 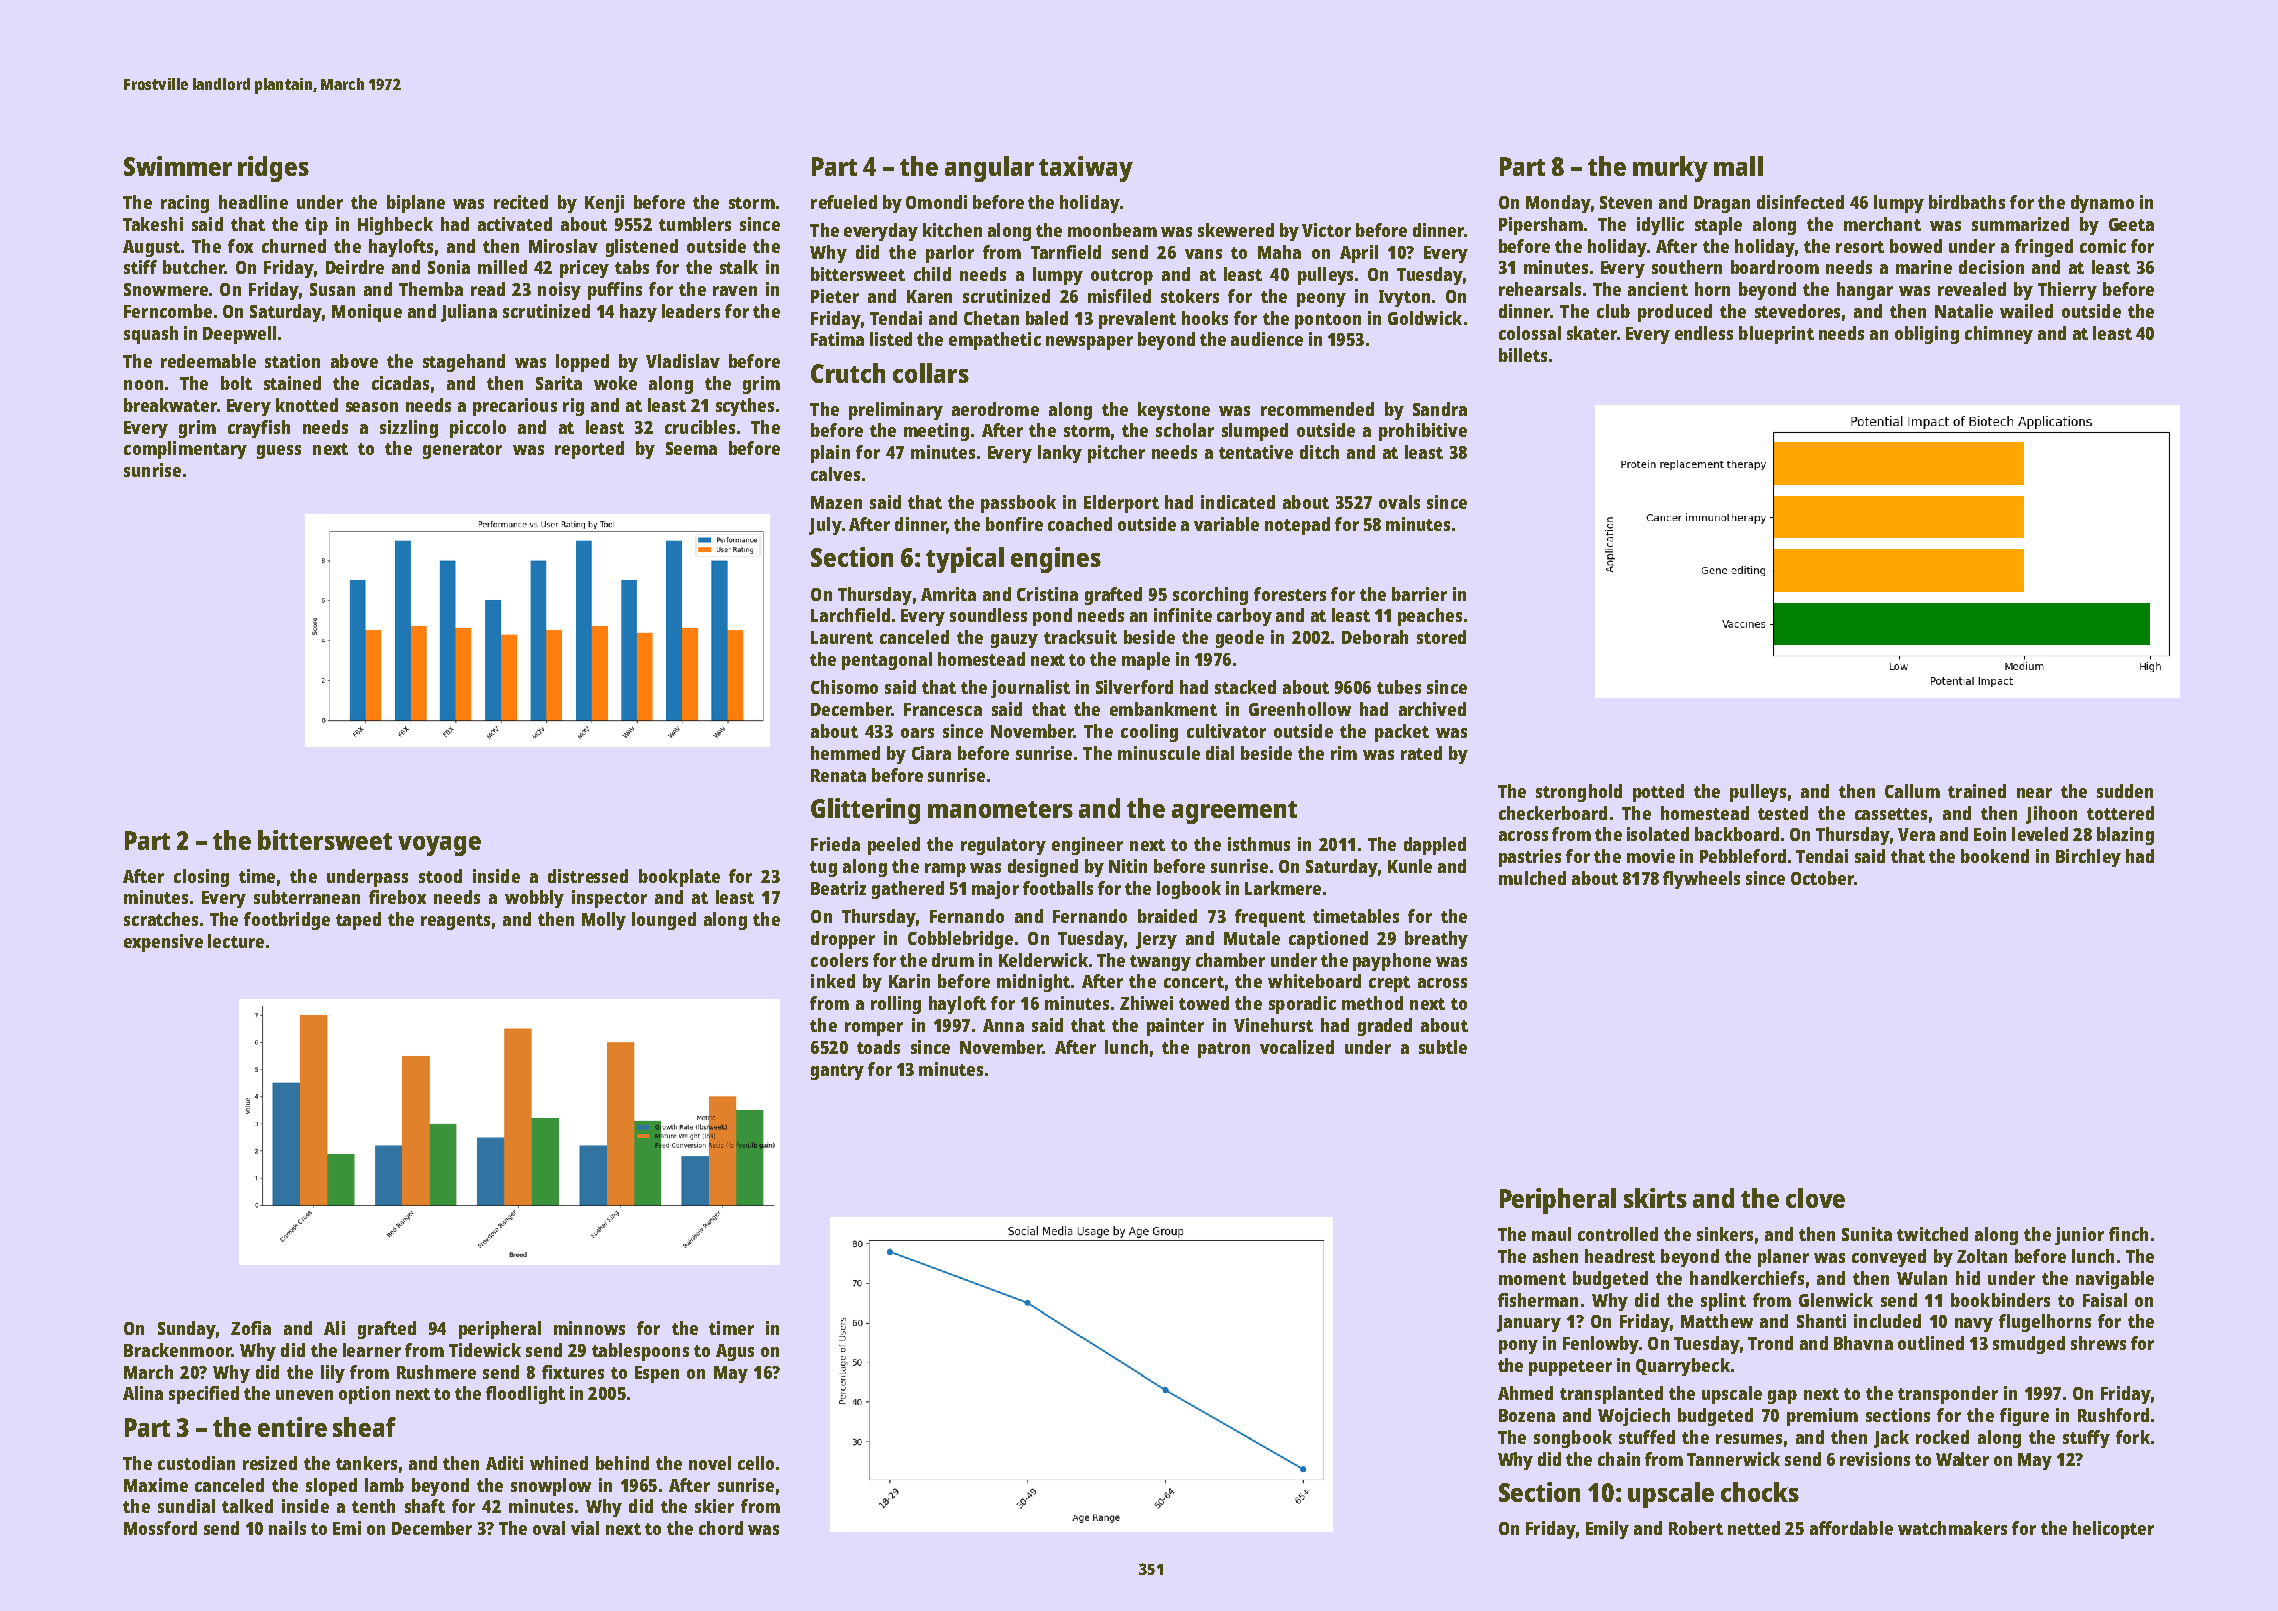 What do you see at coordinates (163, 943) in the screenshot?
I see `expensive` at bounding box center [163, 943].
